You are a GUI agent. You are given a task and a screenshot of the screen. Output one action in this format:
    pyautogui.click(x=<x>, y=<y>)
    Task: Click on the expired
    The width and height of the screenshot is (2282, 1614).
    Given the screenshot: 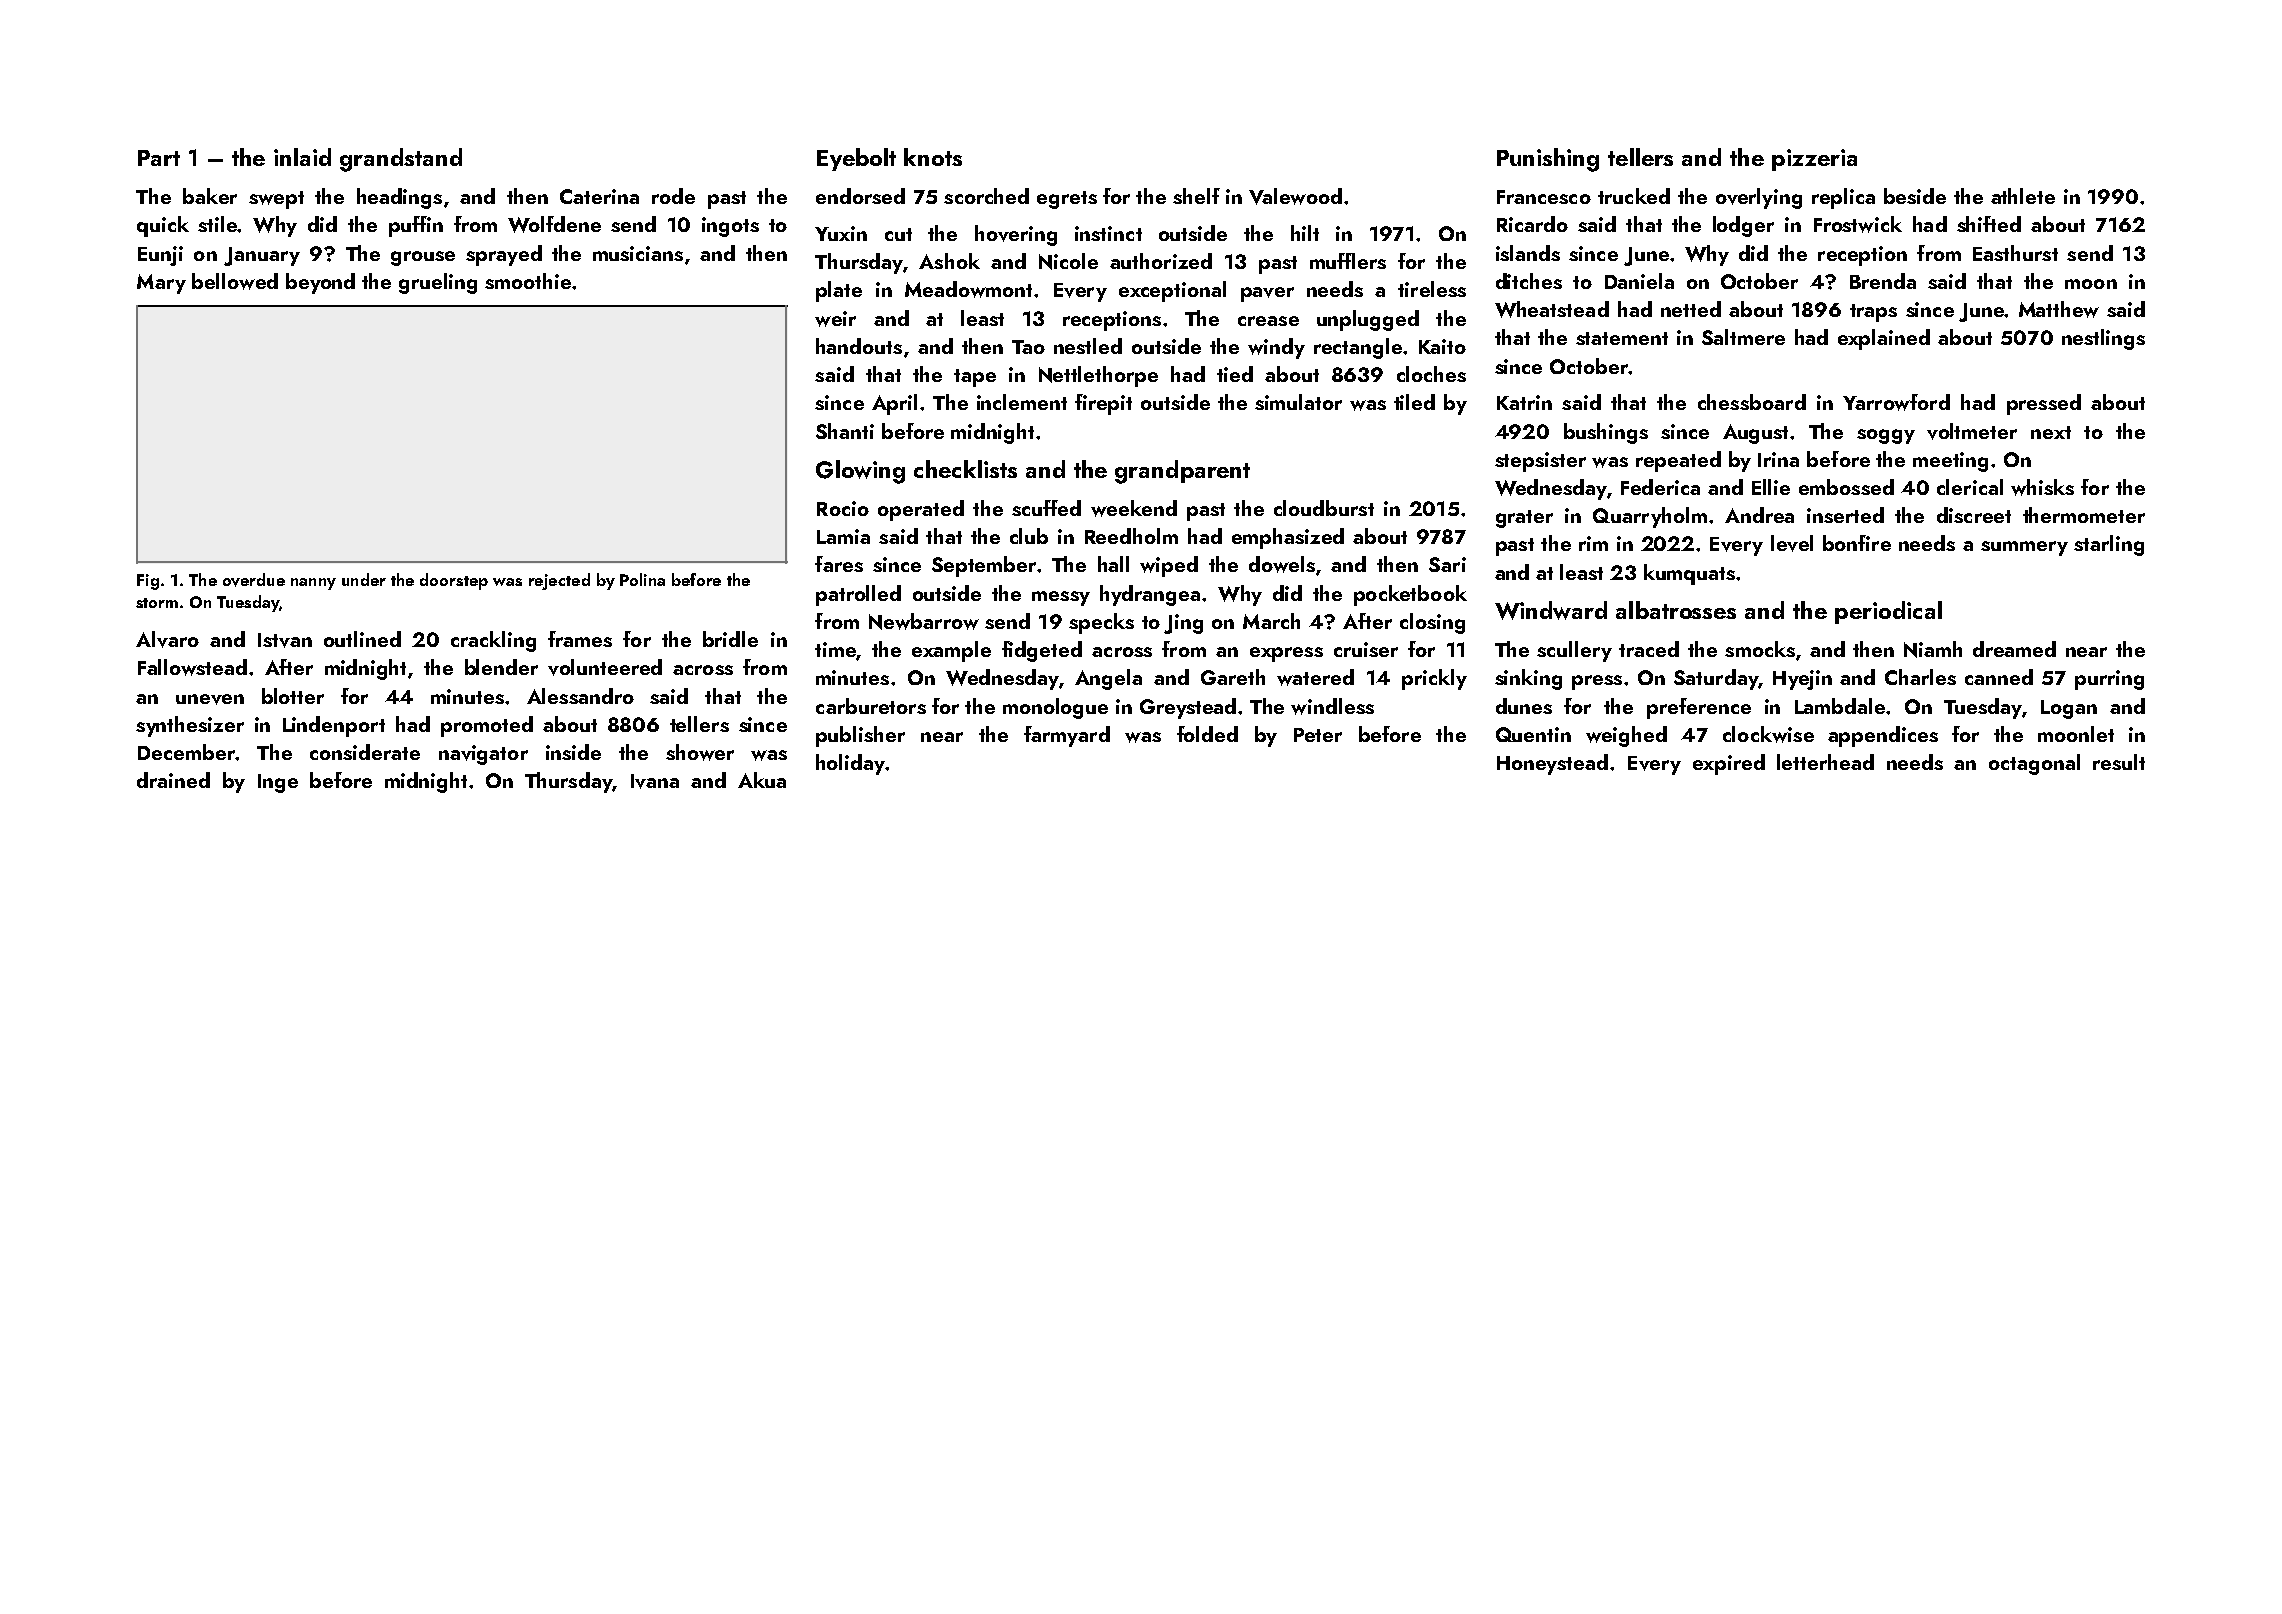 What is the action you would take?
    pyautogui.click(x=1729, y=764)
